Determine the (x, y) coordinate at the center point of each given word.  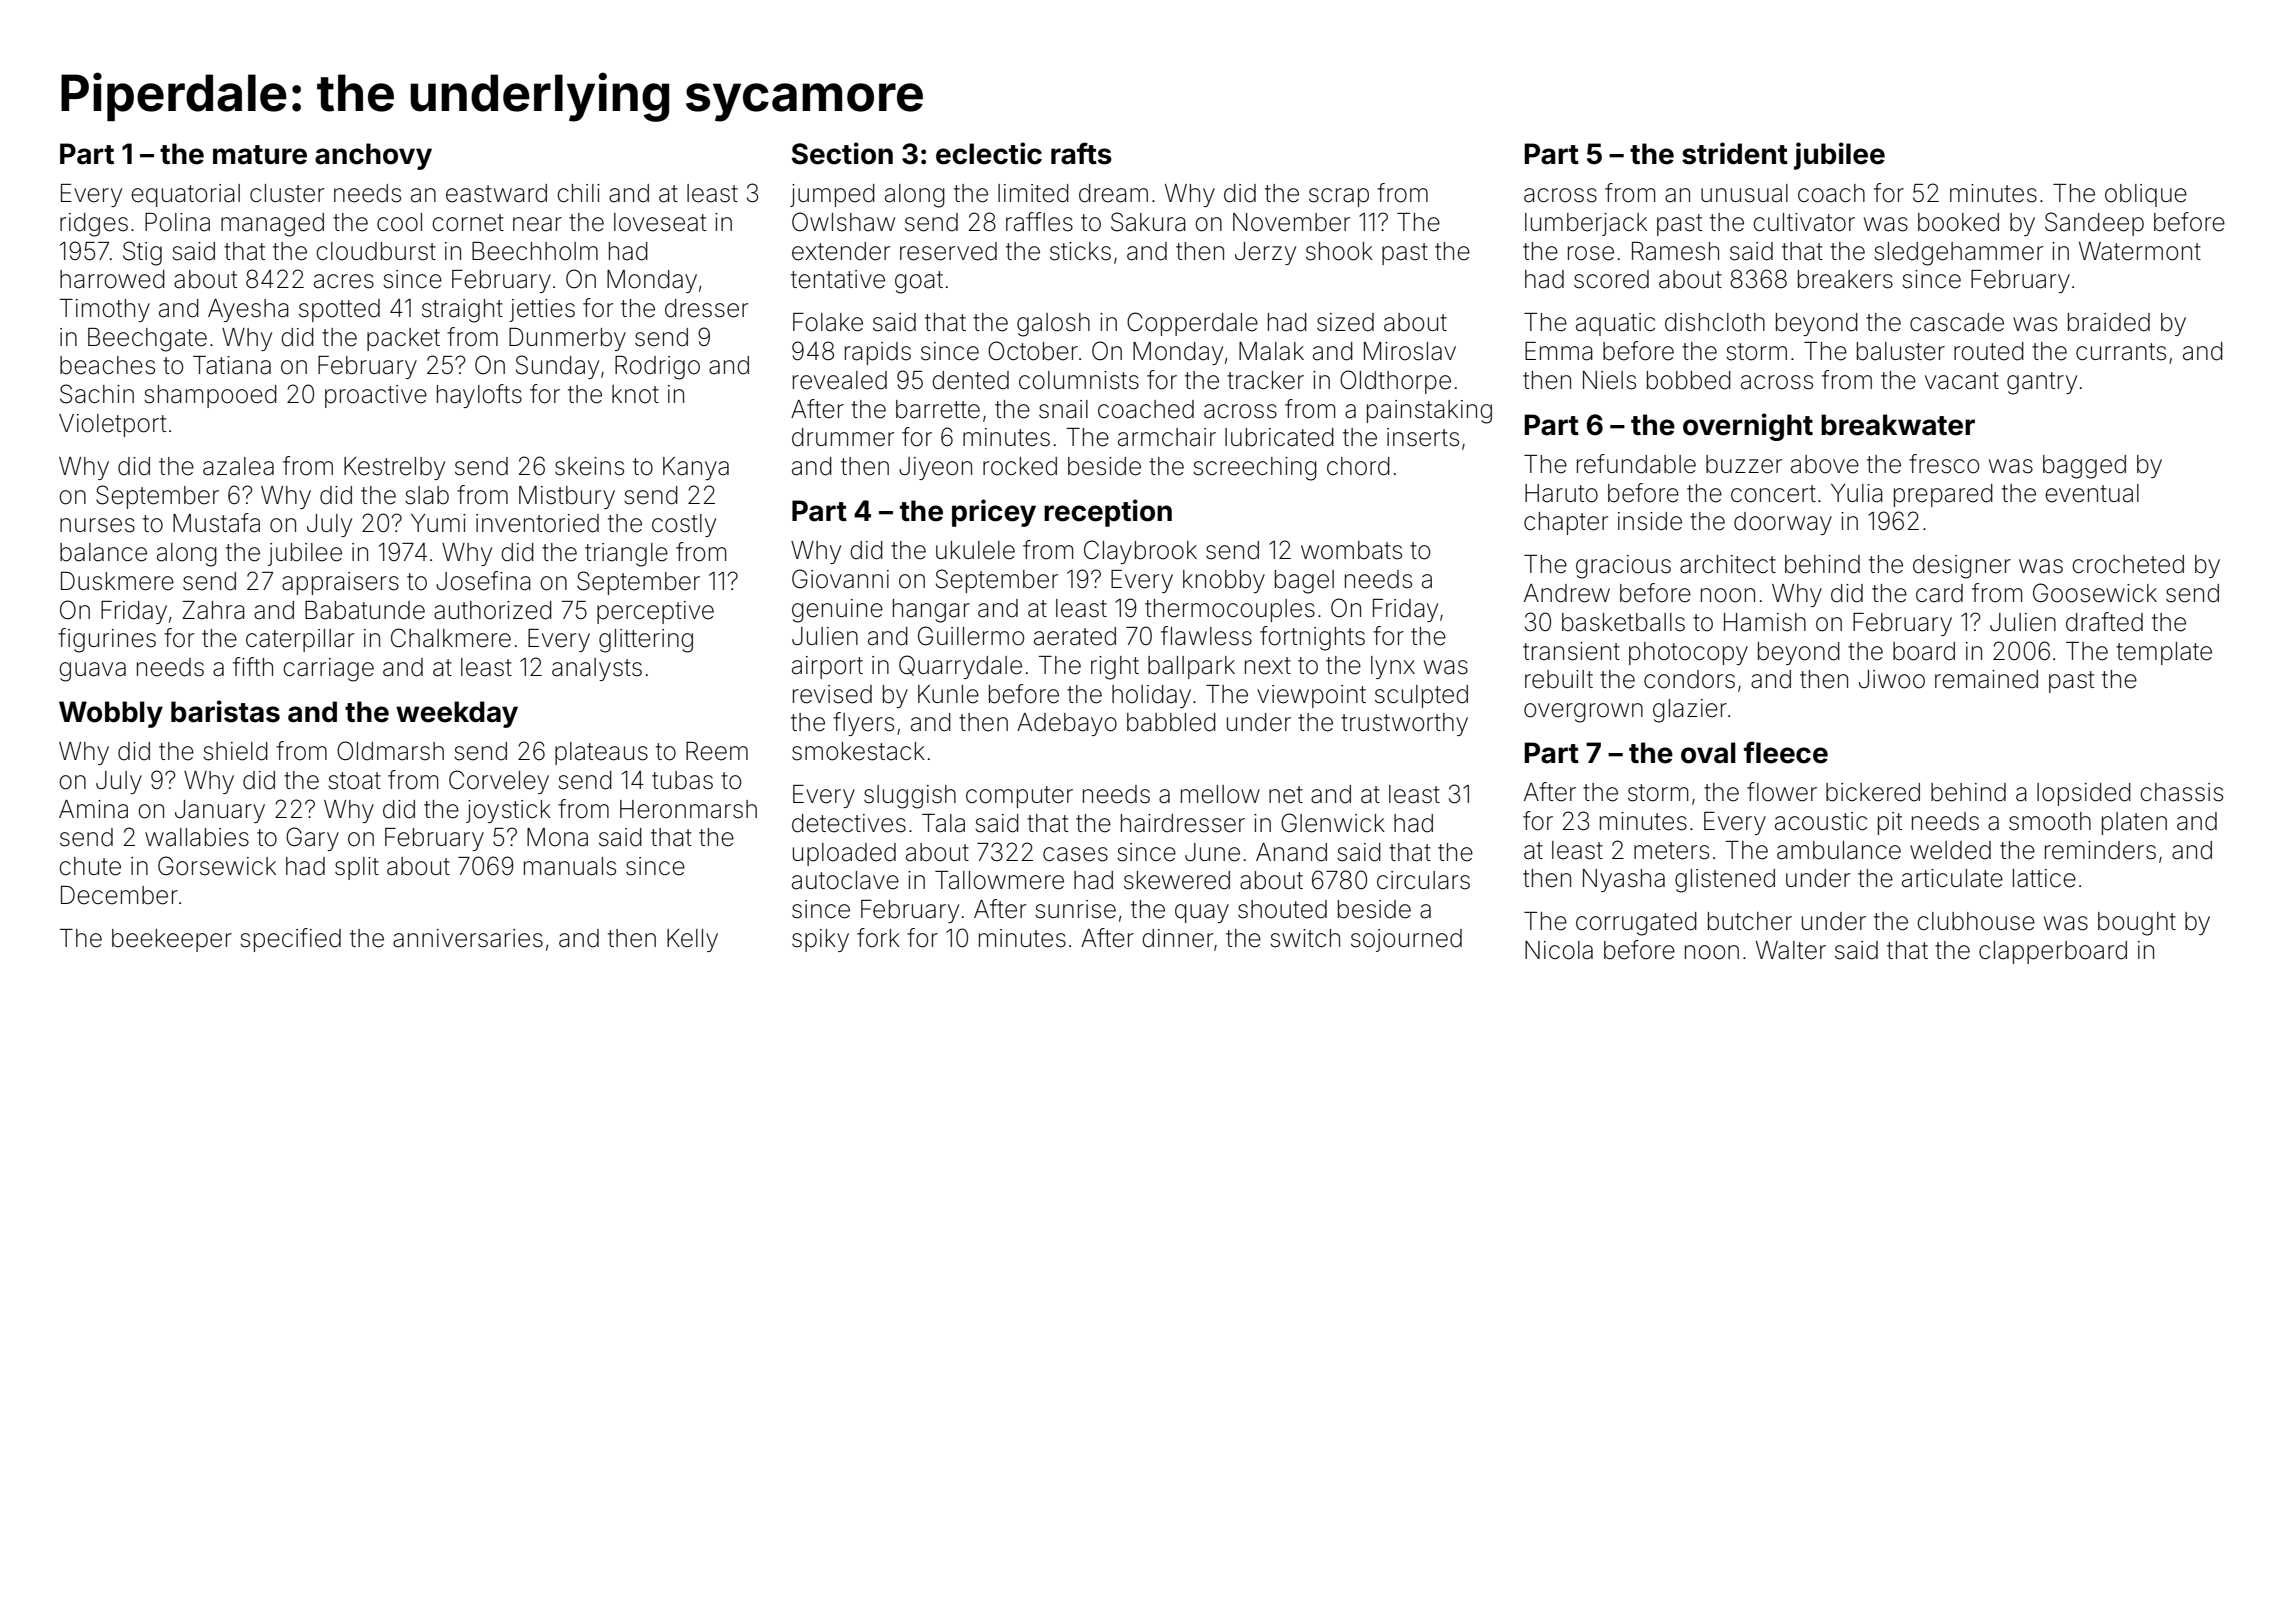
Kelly (692, 940)
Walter (1791, 950)
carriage (328, 670)
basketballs (1623, 622)
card (1939, 593)
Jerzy (1265, 253)
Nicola (1559, 950)
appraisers (340, 583)
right (1115, 668)
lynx (1393, 667)
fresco (1944, 464)
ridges (94, 225)
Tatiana (232, 365)
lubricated (1279, 437)
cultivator (1804, 222)
